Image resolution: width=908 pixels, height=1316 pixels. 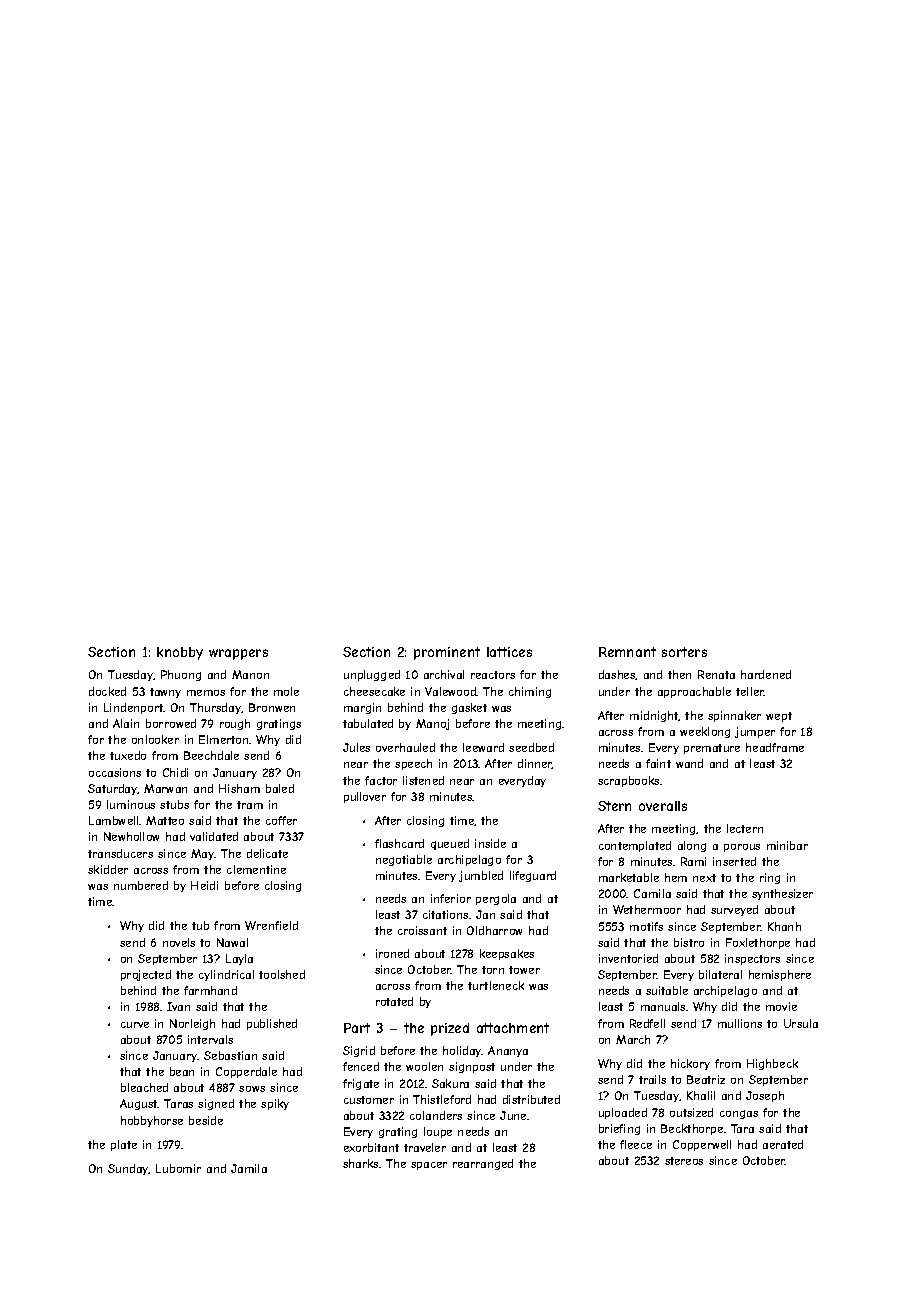 What do you see at coordinates (204, 885) in the screenshot?
I see `Heidi` at bounding box center [204, 885].
